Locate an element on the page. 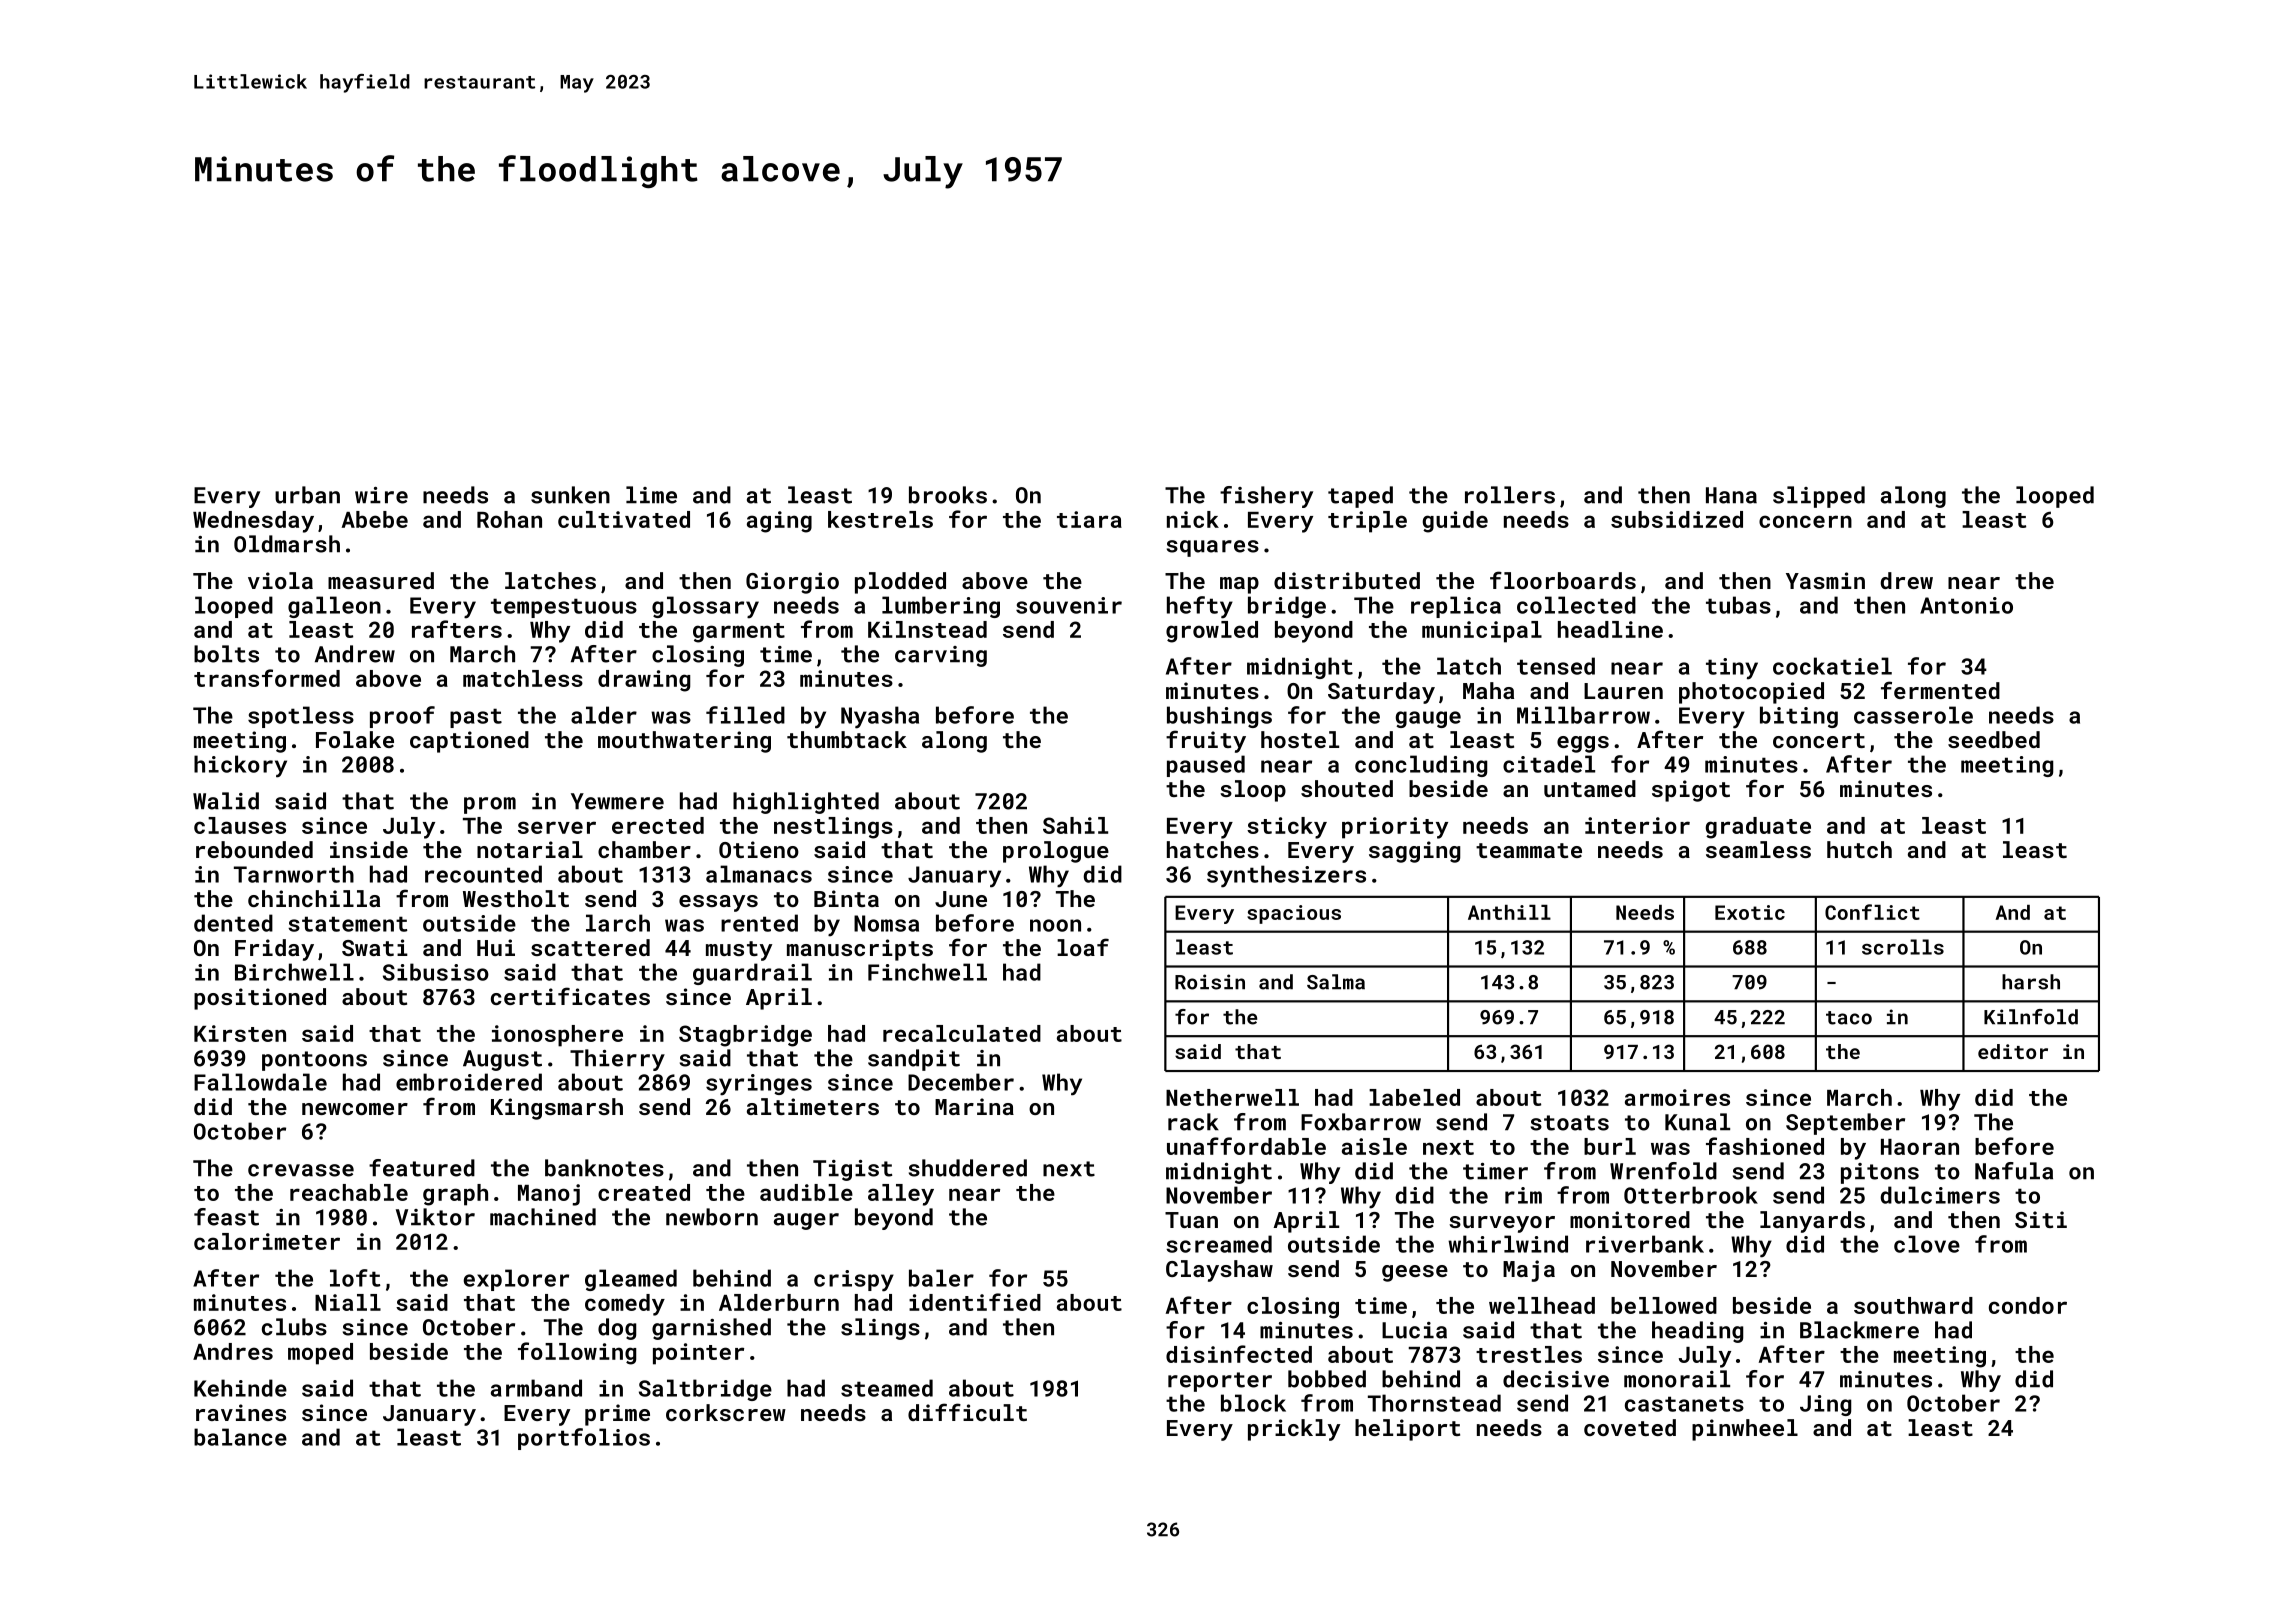 This image has width=2292, height=1620. Fallowdale is located at coordinates (260, 1082).
